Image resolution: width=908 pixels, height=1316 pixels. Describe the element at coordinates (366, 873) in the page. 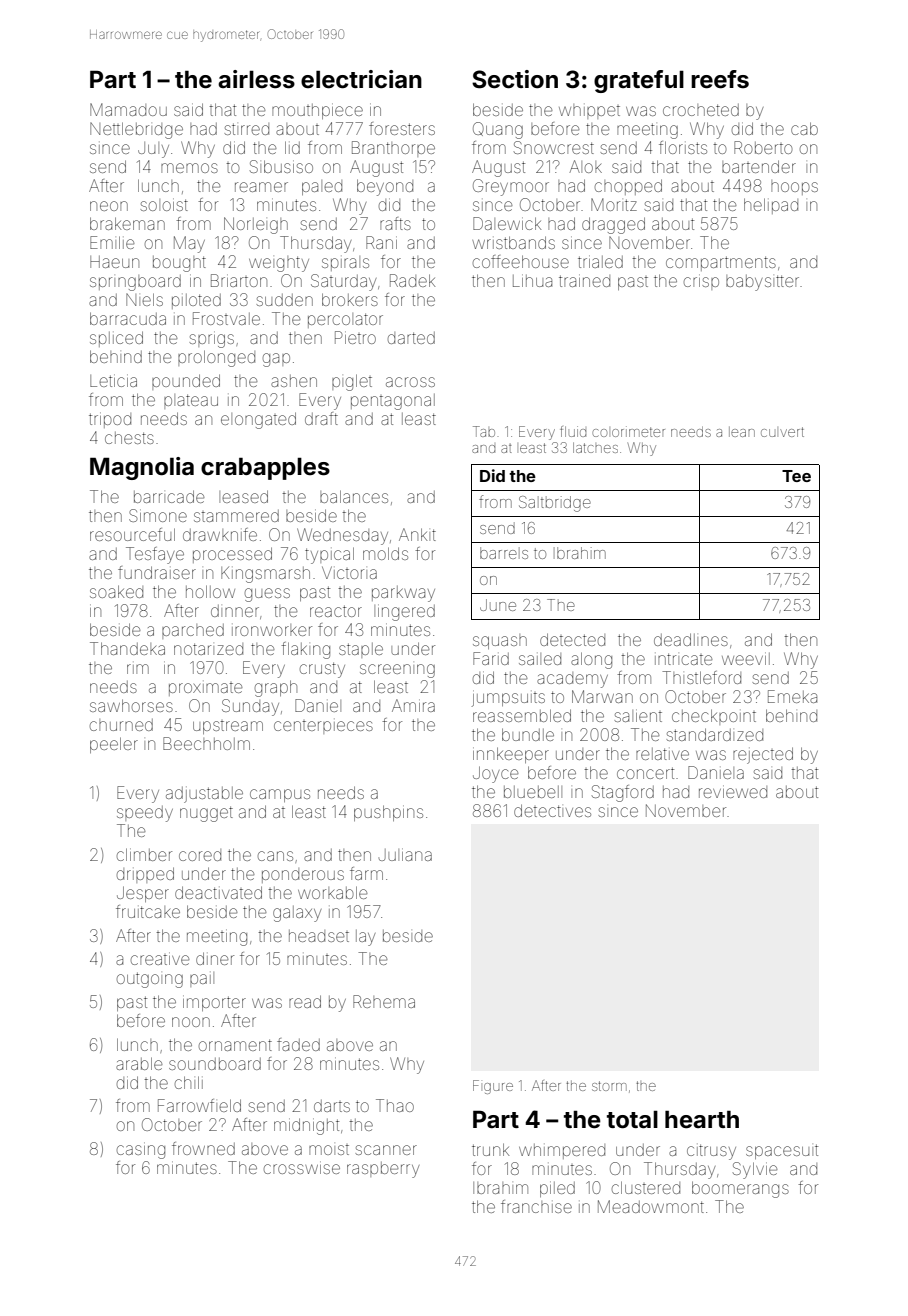

I see `farm` at that location.
